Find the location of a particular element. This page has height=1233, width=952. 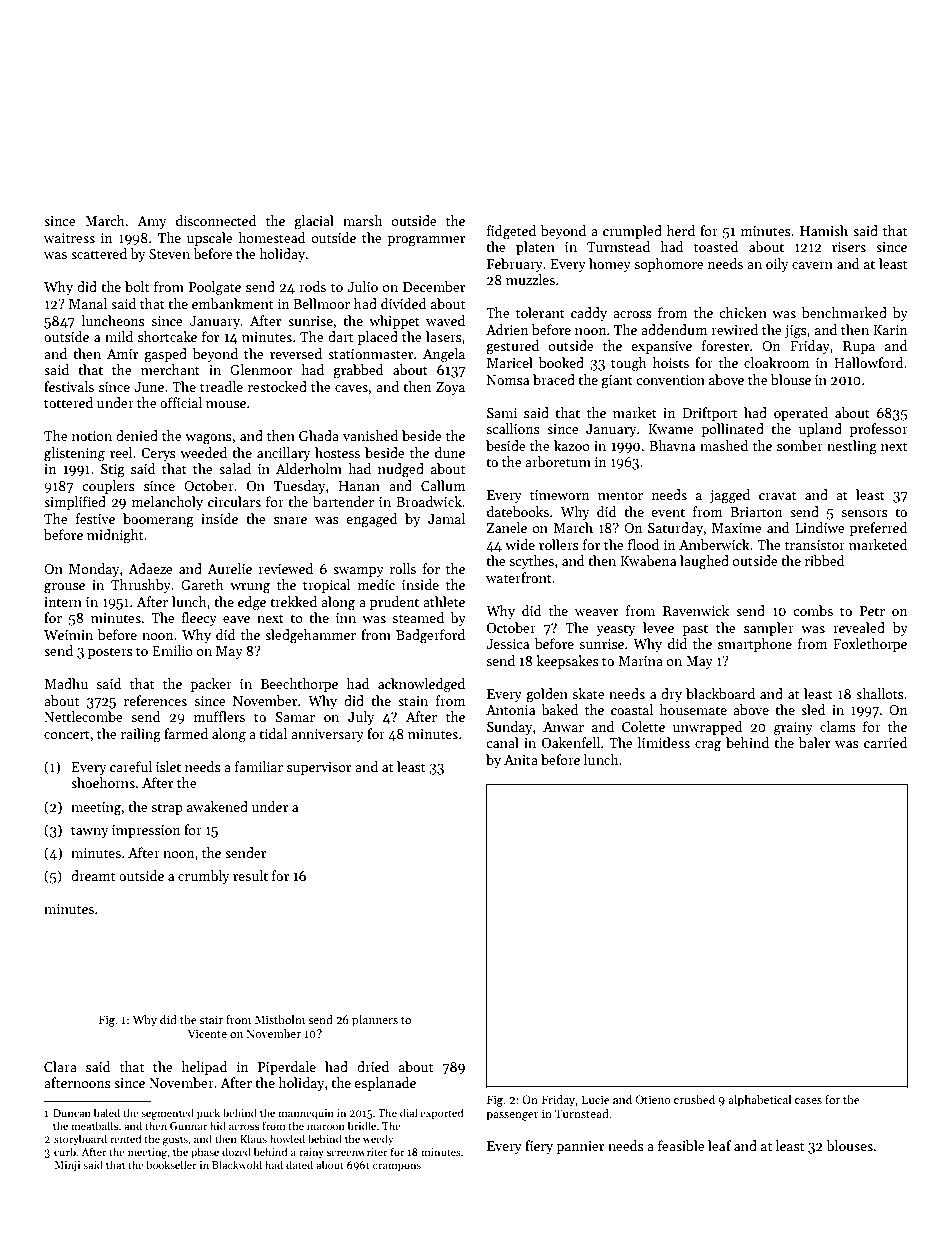

Hallowford is located at coordinates (869, 362).
